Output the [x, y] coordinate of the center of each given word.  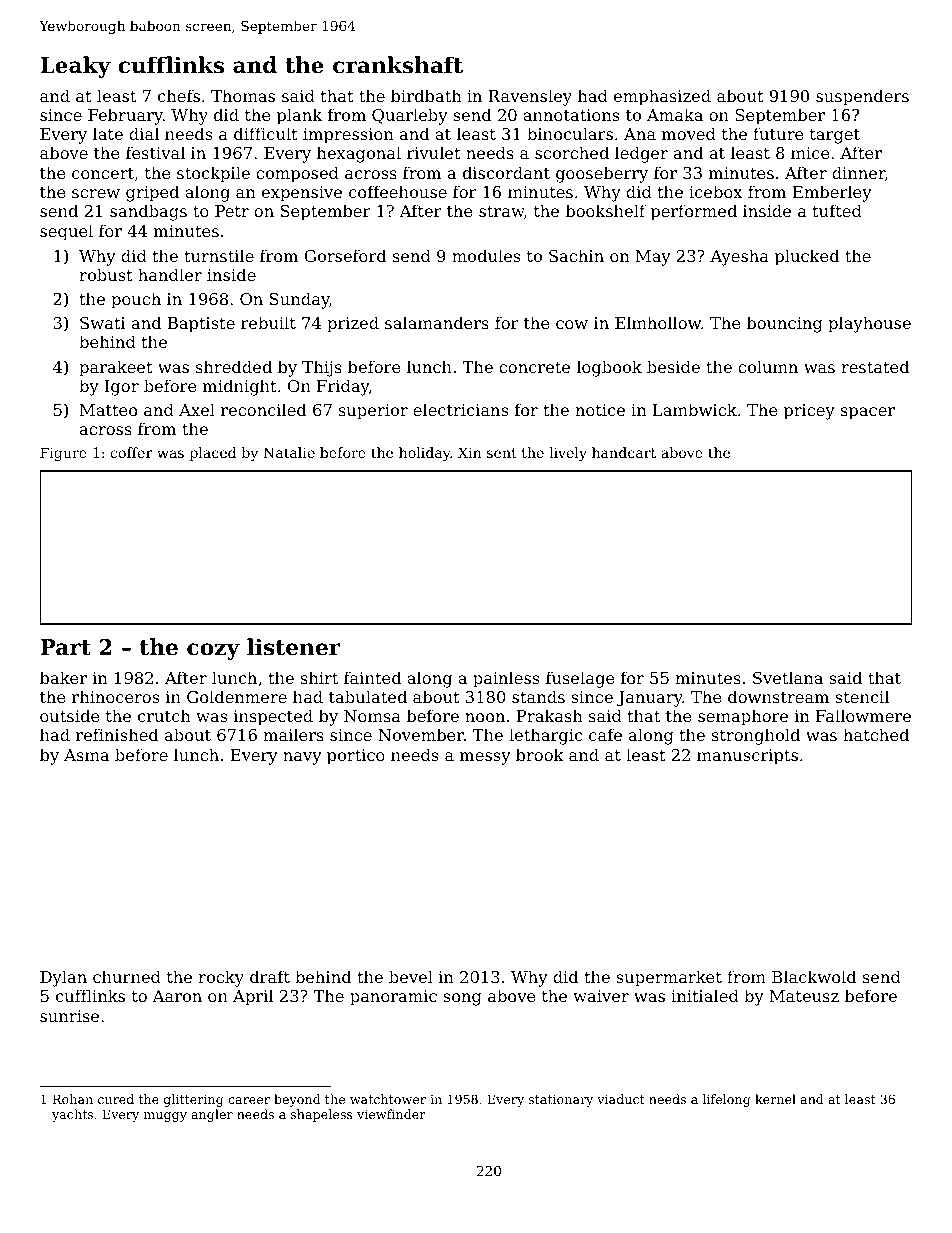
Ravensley [530, 97]
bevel [411, 976]
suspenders [862, 97]
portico [356, 757]
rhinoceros [115, 696]
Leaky [75, 67]
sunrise [69, 1016]
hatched [876, 734]
